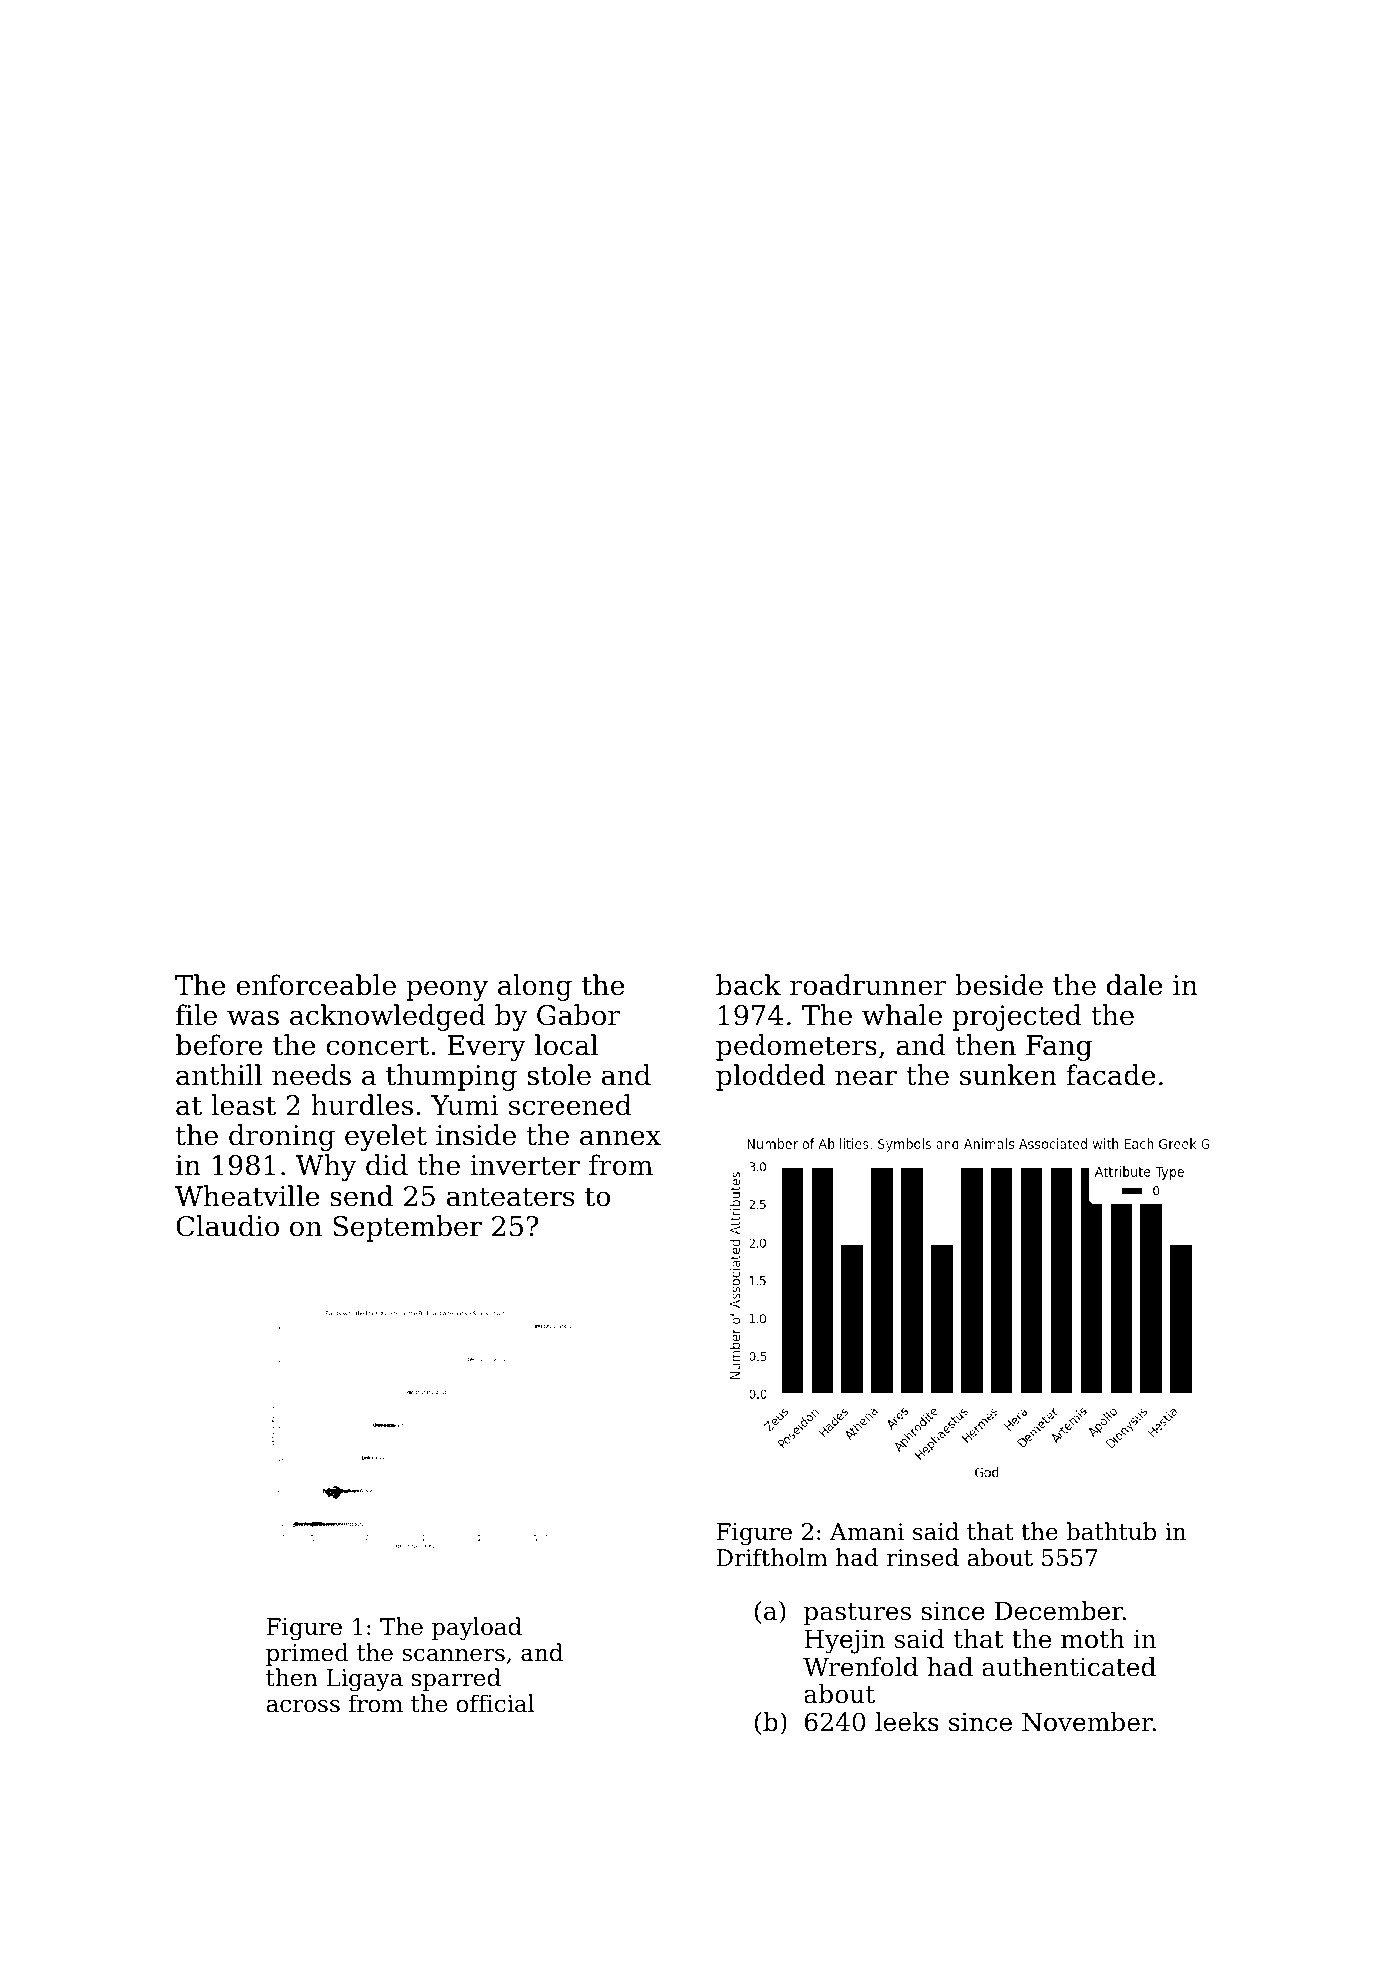  What do you see at coordinates (303, 1706) in the image?
I see `across` at bounding box center [303, 1706].
